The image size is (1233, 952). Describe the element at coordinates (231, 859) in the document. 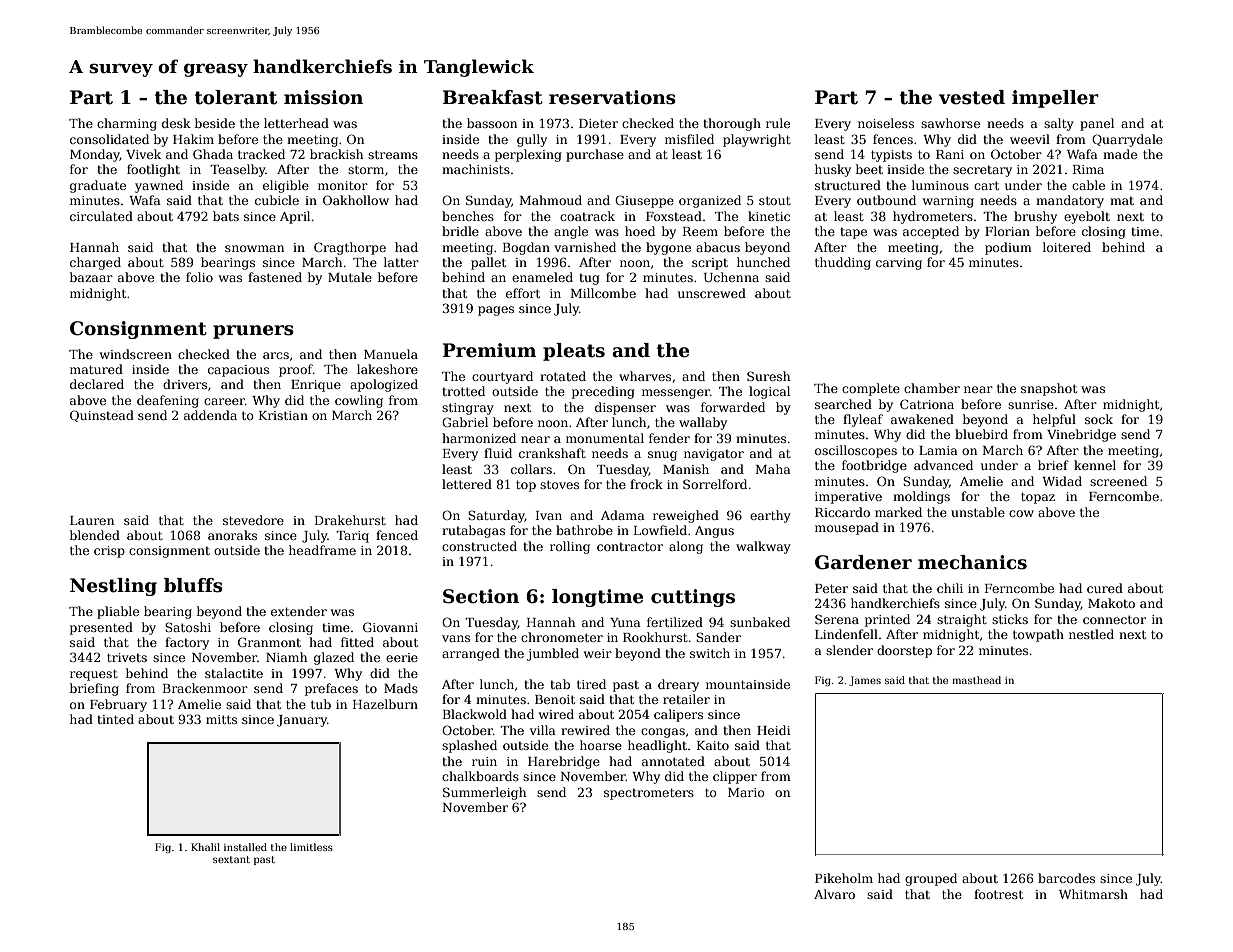

I see `sextant` at that location.
